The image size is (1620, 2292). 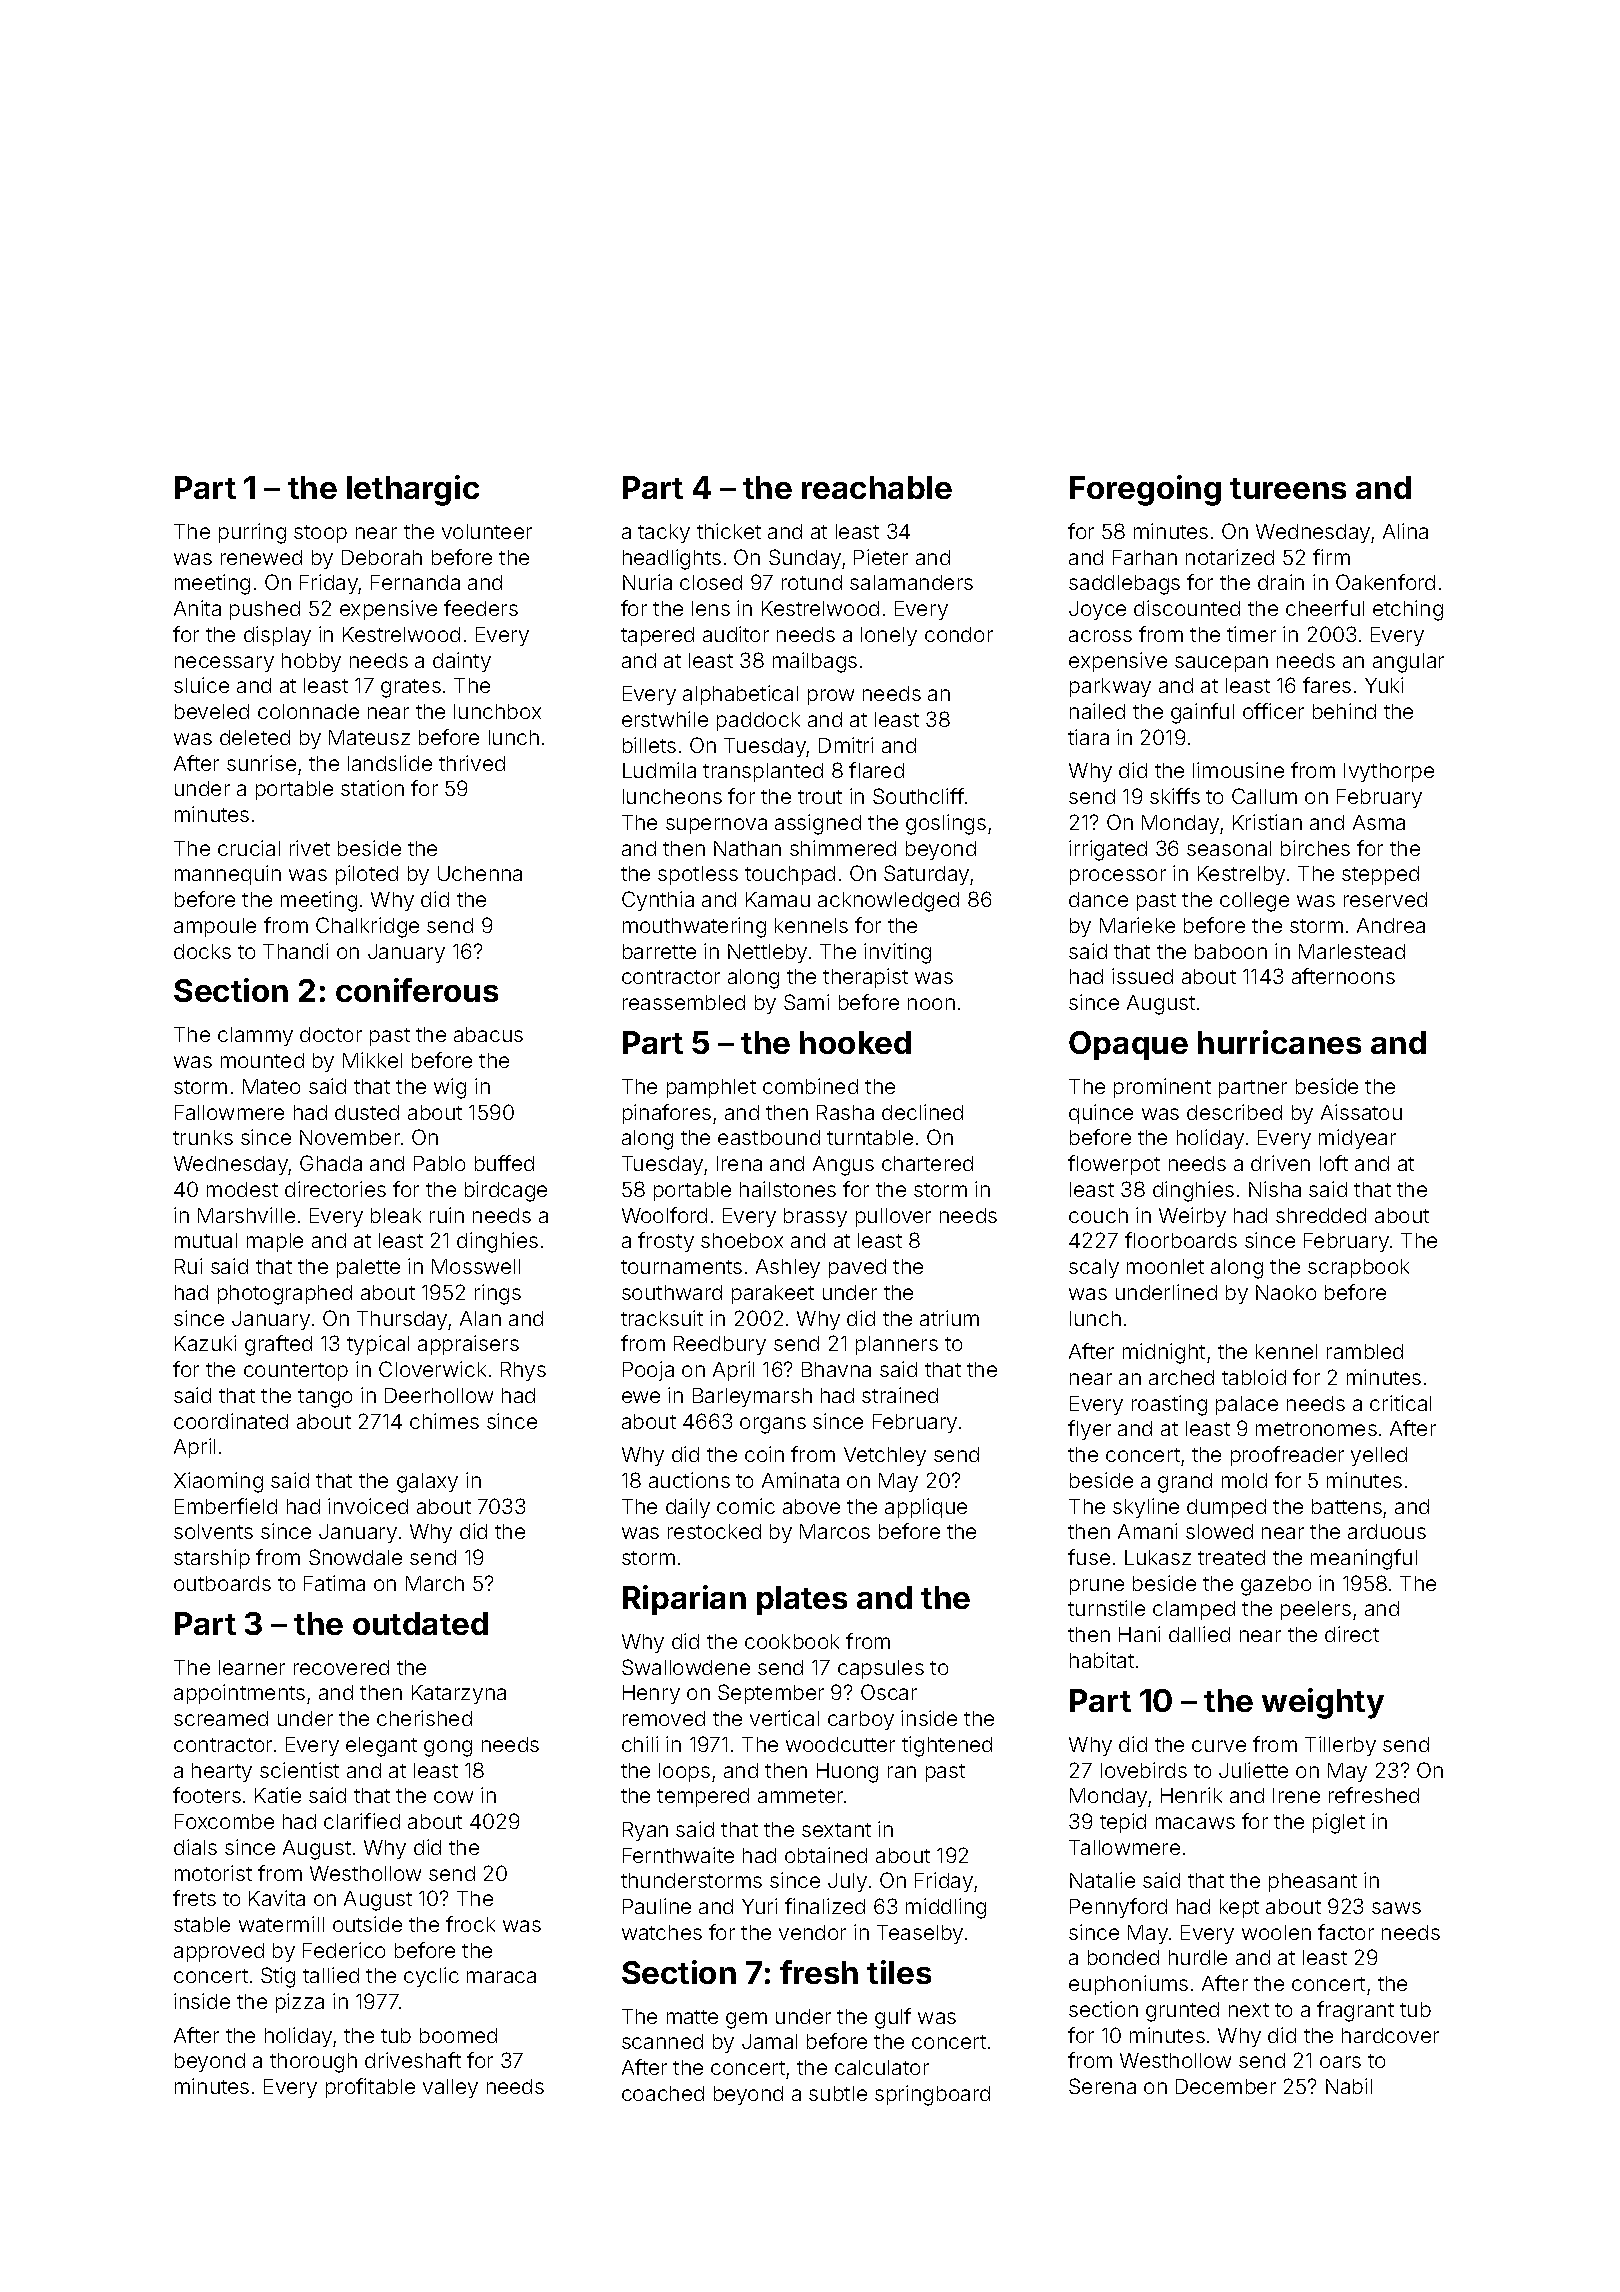 What do you see at coordinates (885, 1456) in the image?
I see `Vetchley` at bounding box center [885, 1456].
